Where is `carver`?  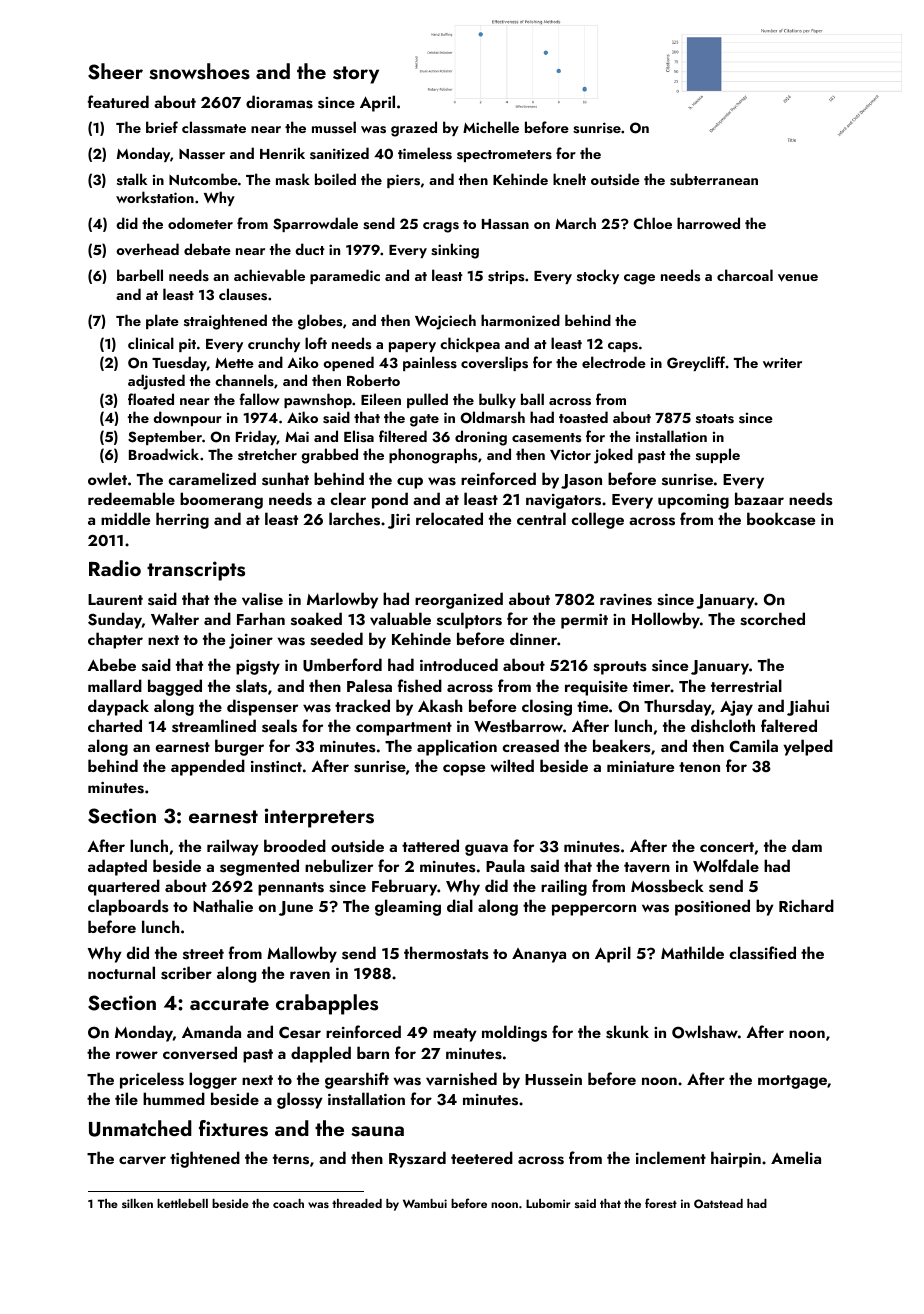 carver is located at coordinates (142, 1160).
